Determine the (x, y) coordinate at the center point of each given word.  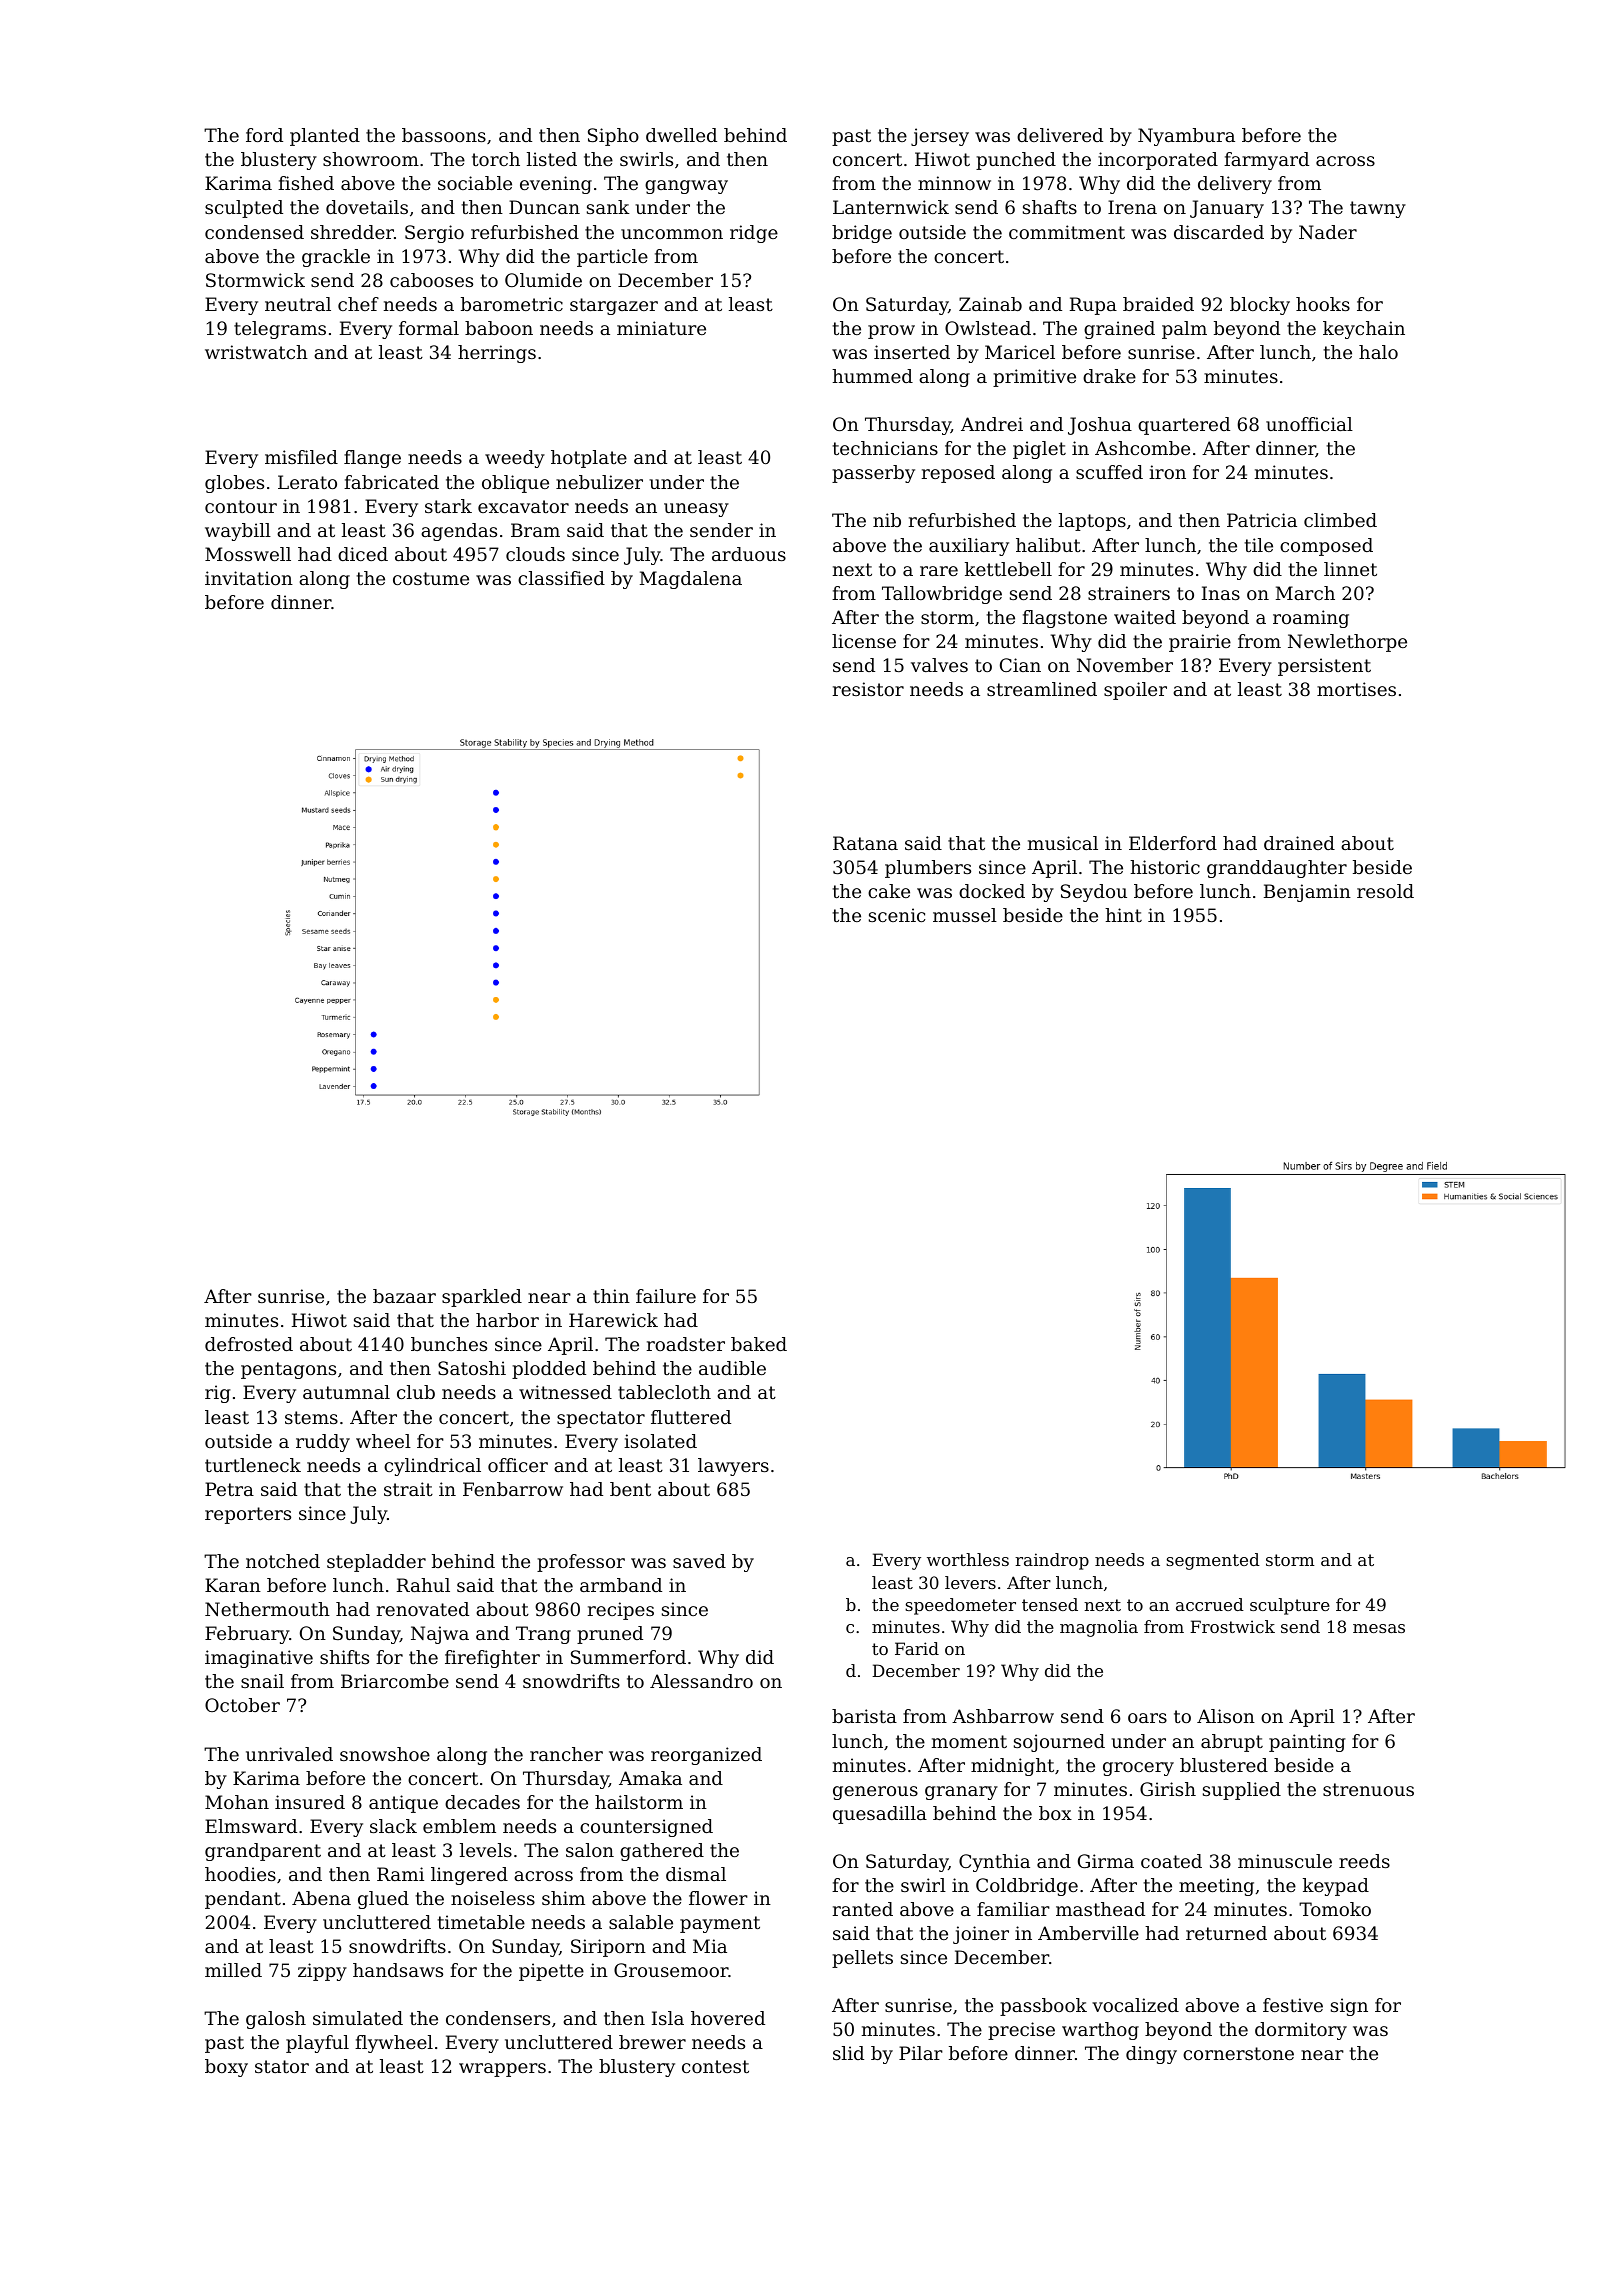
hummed (872, 376)
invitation (249, 578)
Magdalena (691, 580)
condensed (254, 232)
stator (282, 2066)
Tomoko (1335, 1909)
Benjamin (1307, 893)
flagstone (1064, 619)
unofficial (1309, 424)
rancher (566, 1754)
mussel (965, 915)
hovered (728, 2018)
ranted (863, 1909)
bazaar (404, 1296)
